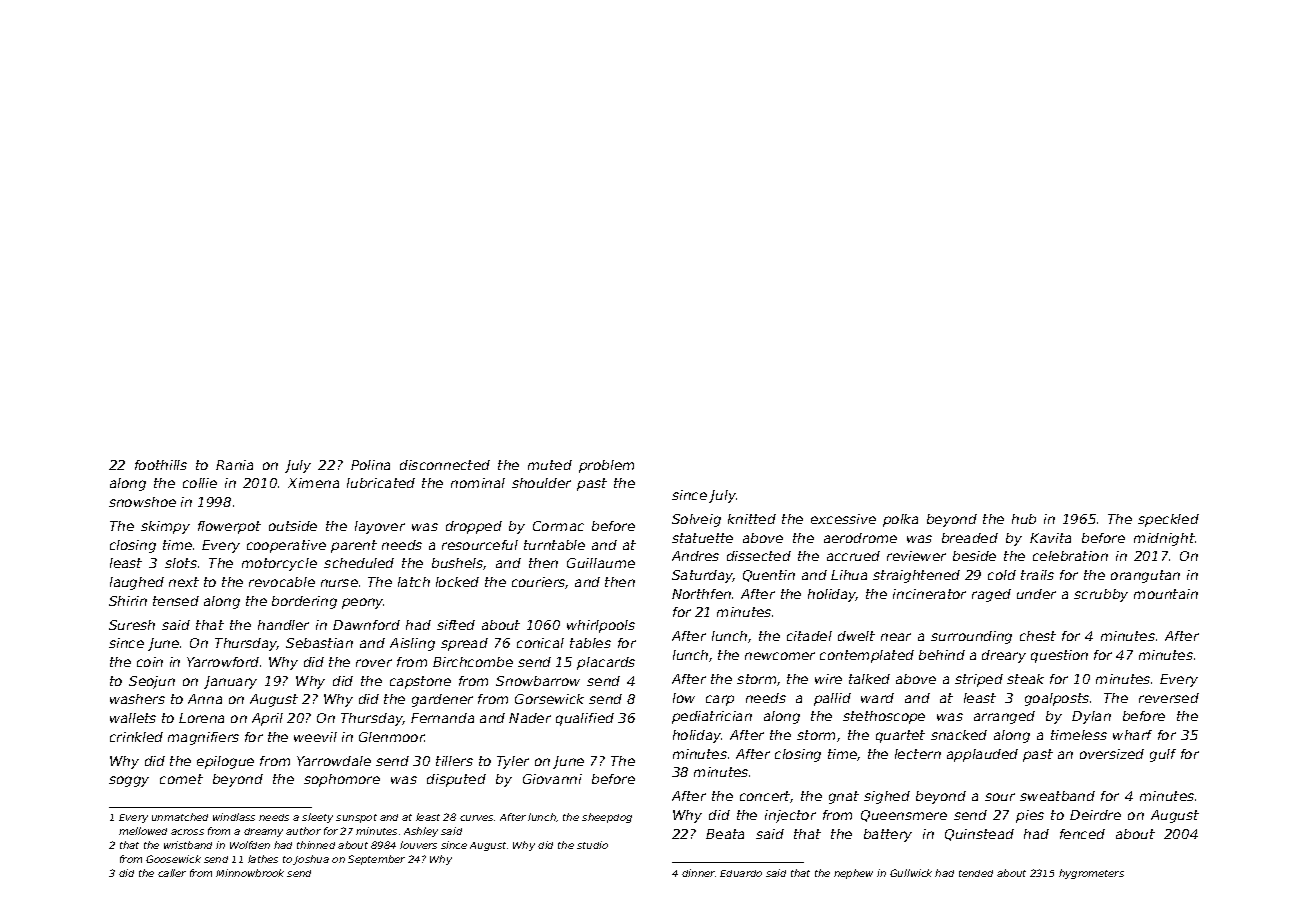 The width and height of the page is (1308, 924). Describe the element at coordinates (1168, 520) in the page. I see `speckled` at that location.
